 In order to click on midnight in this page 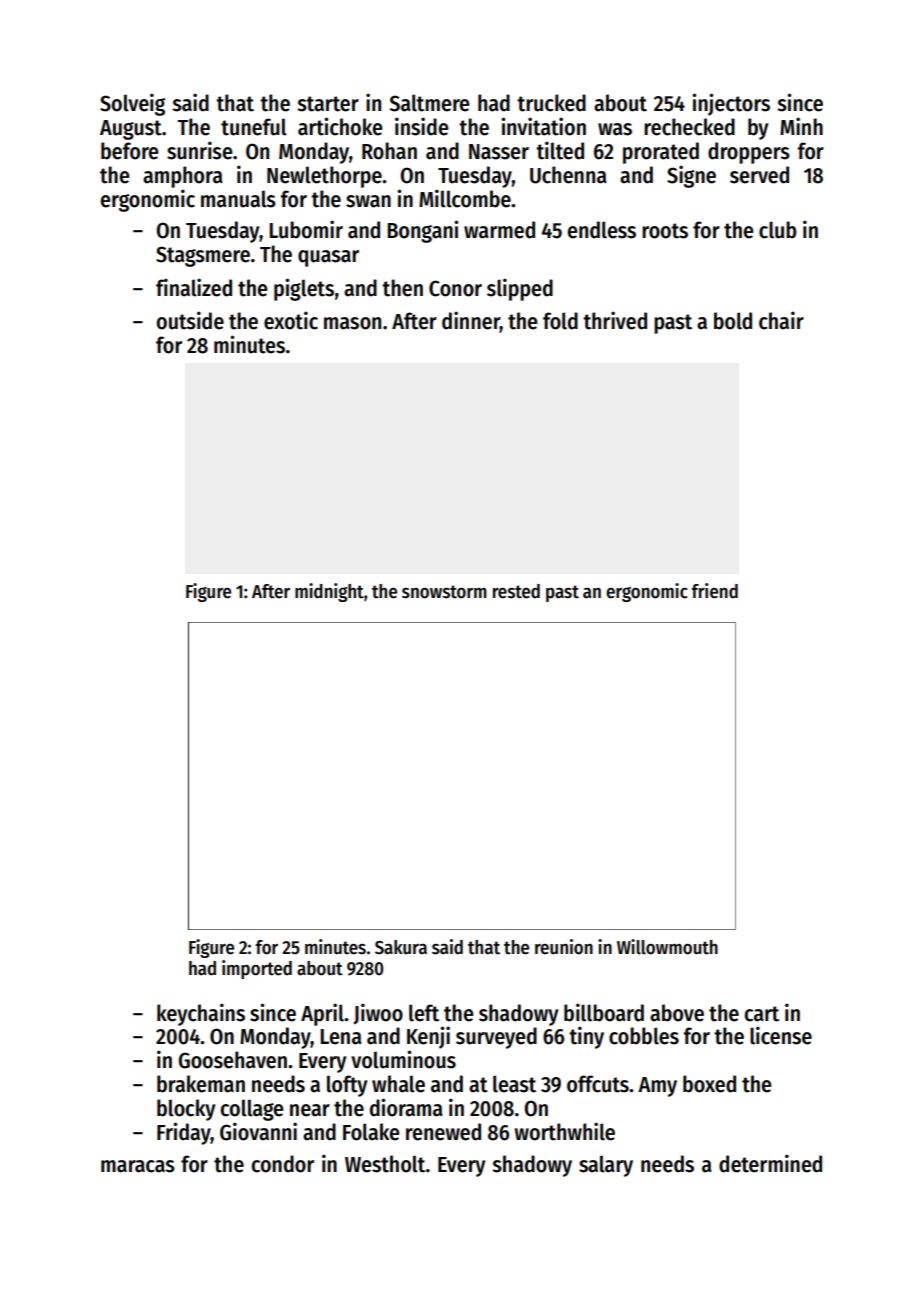, I will do `click(329, 592)`.
